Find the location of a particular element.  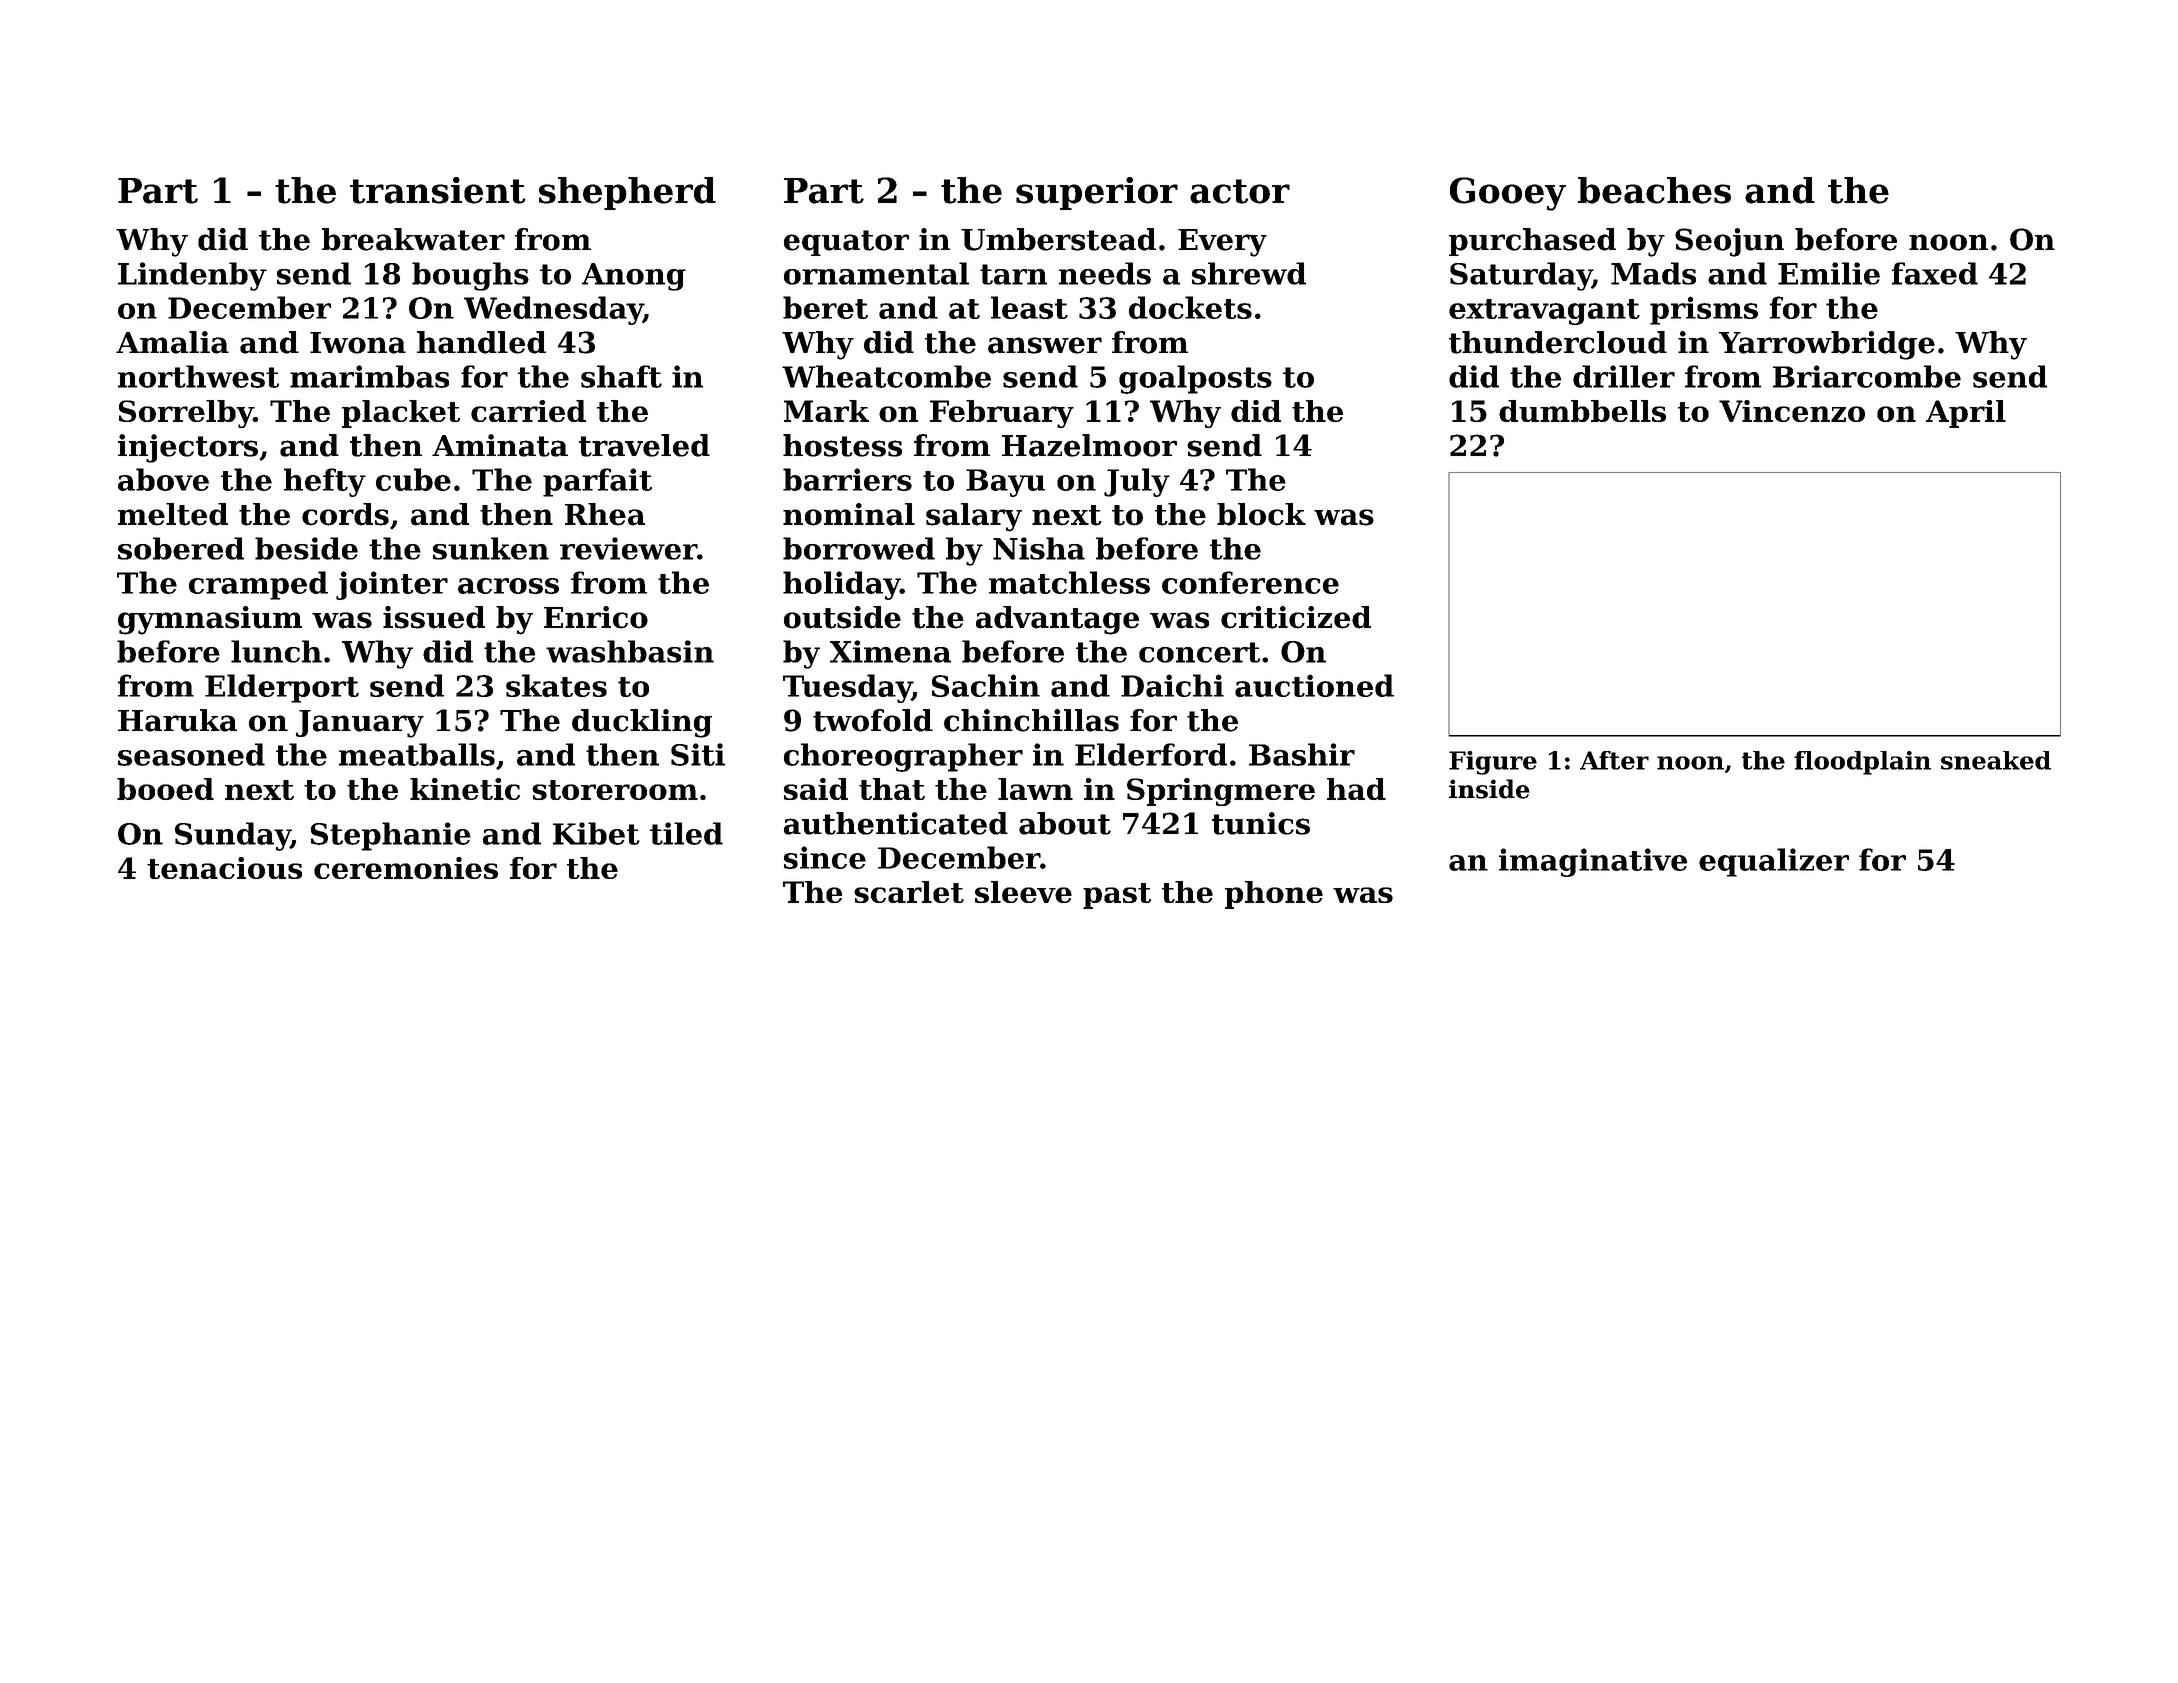

Seojun is located at coordinates (1729, 242).
